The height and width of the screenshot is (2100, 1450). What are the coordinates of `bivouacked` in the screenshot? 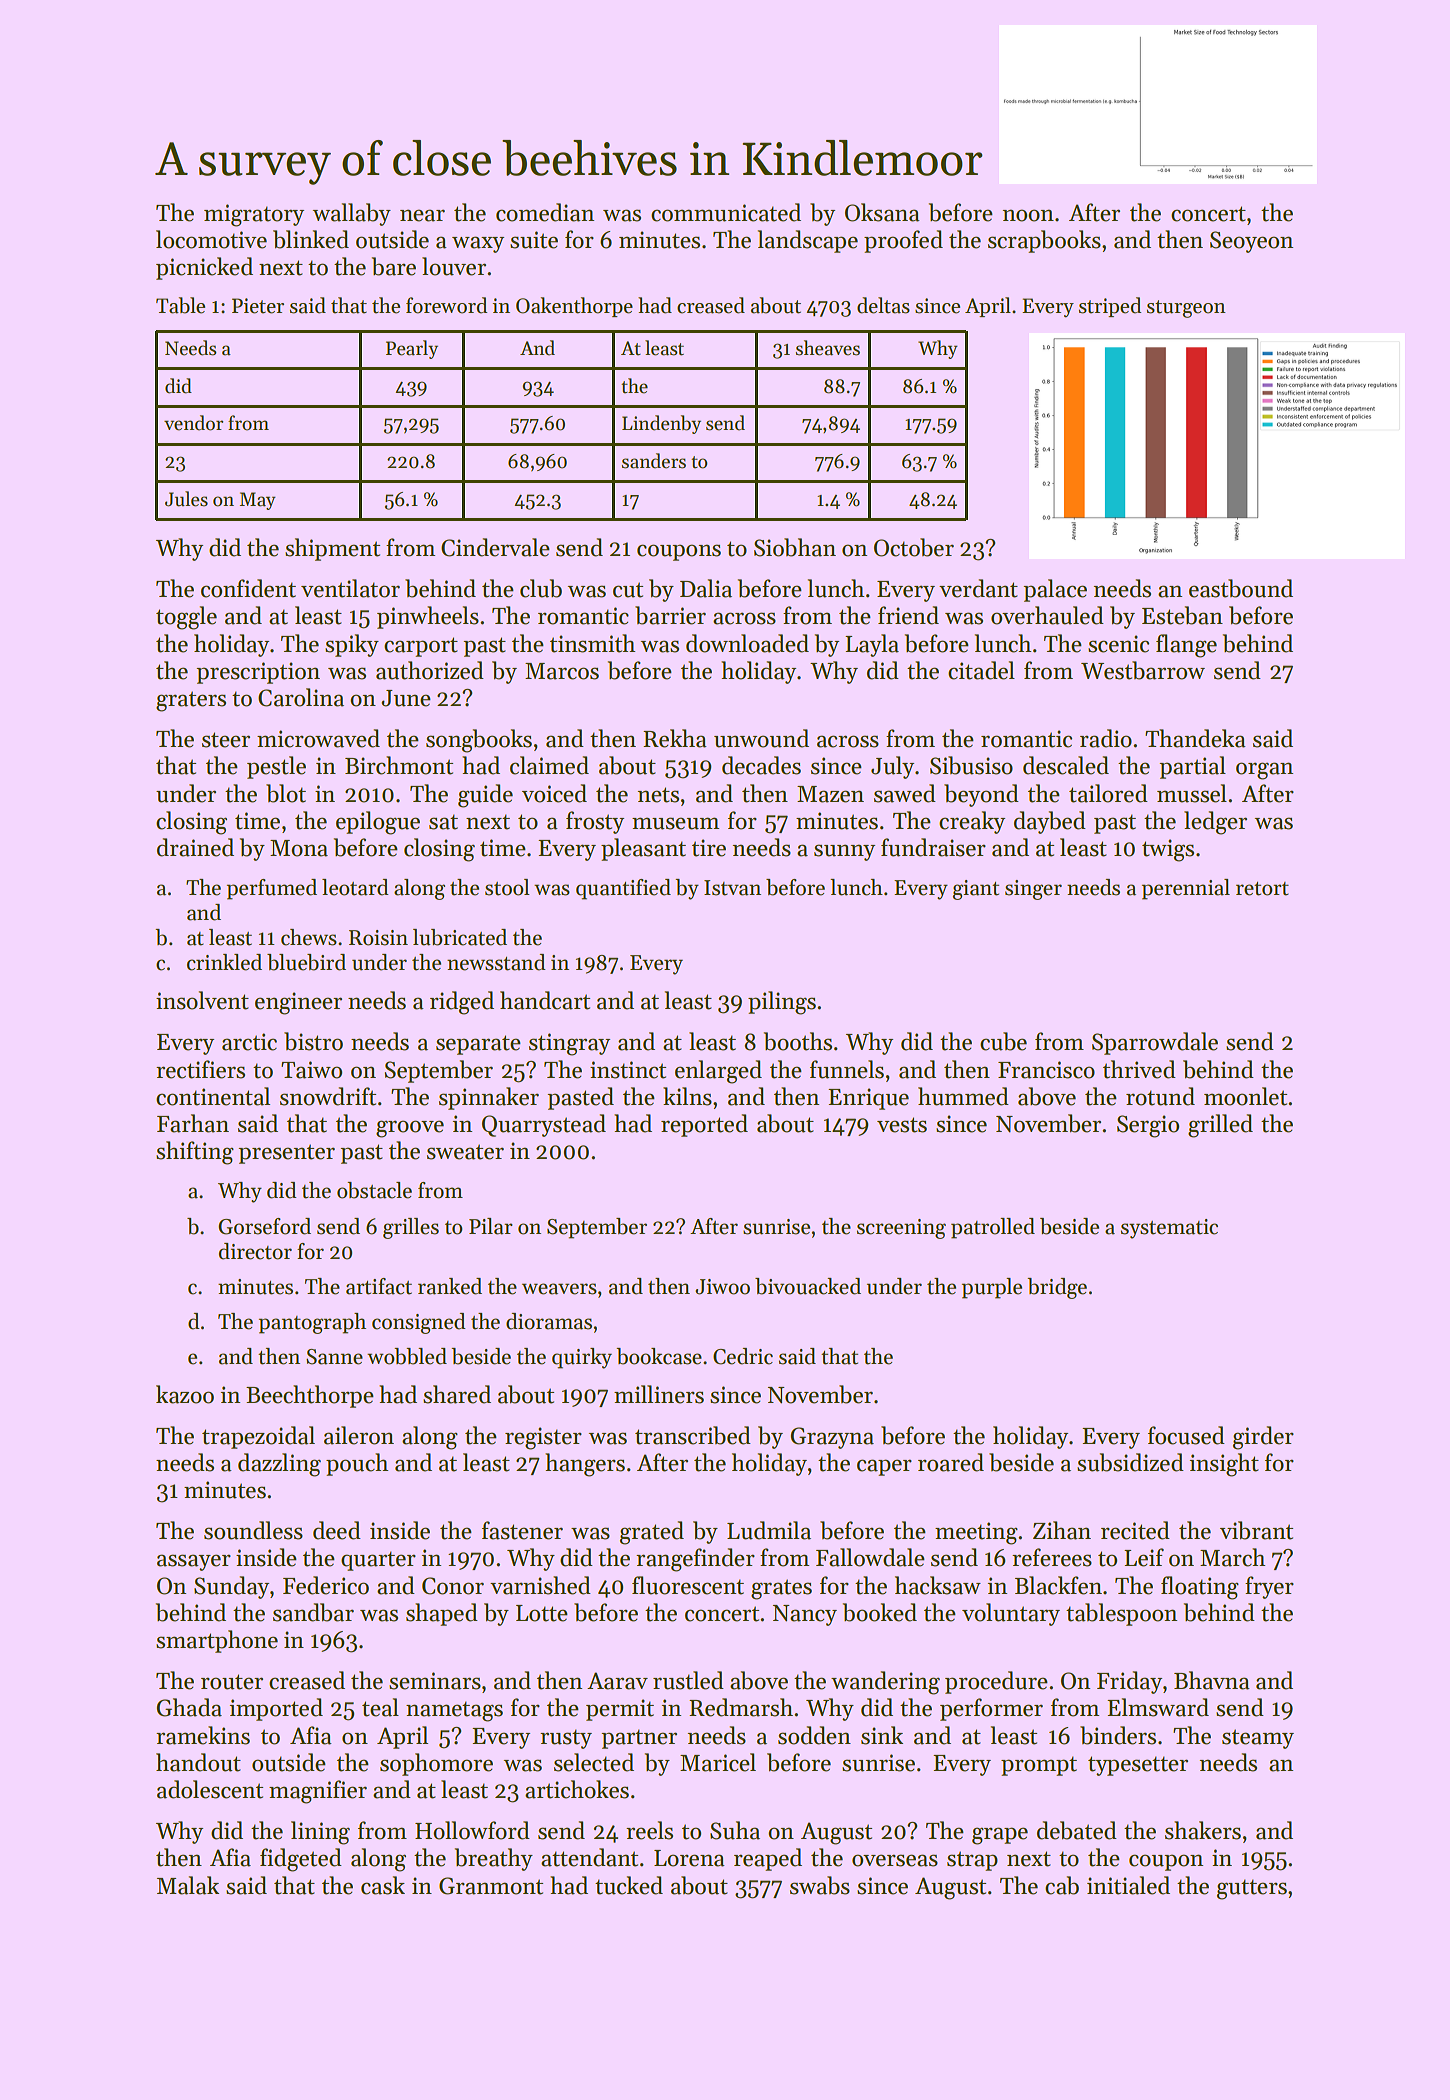 It's located at (808, 1286).
